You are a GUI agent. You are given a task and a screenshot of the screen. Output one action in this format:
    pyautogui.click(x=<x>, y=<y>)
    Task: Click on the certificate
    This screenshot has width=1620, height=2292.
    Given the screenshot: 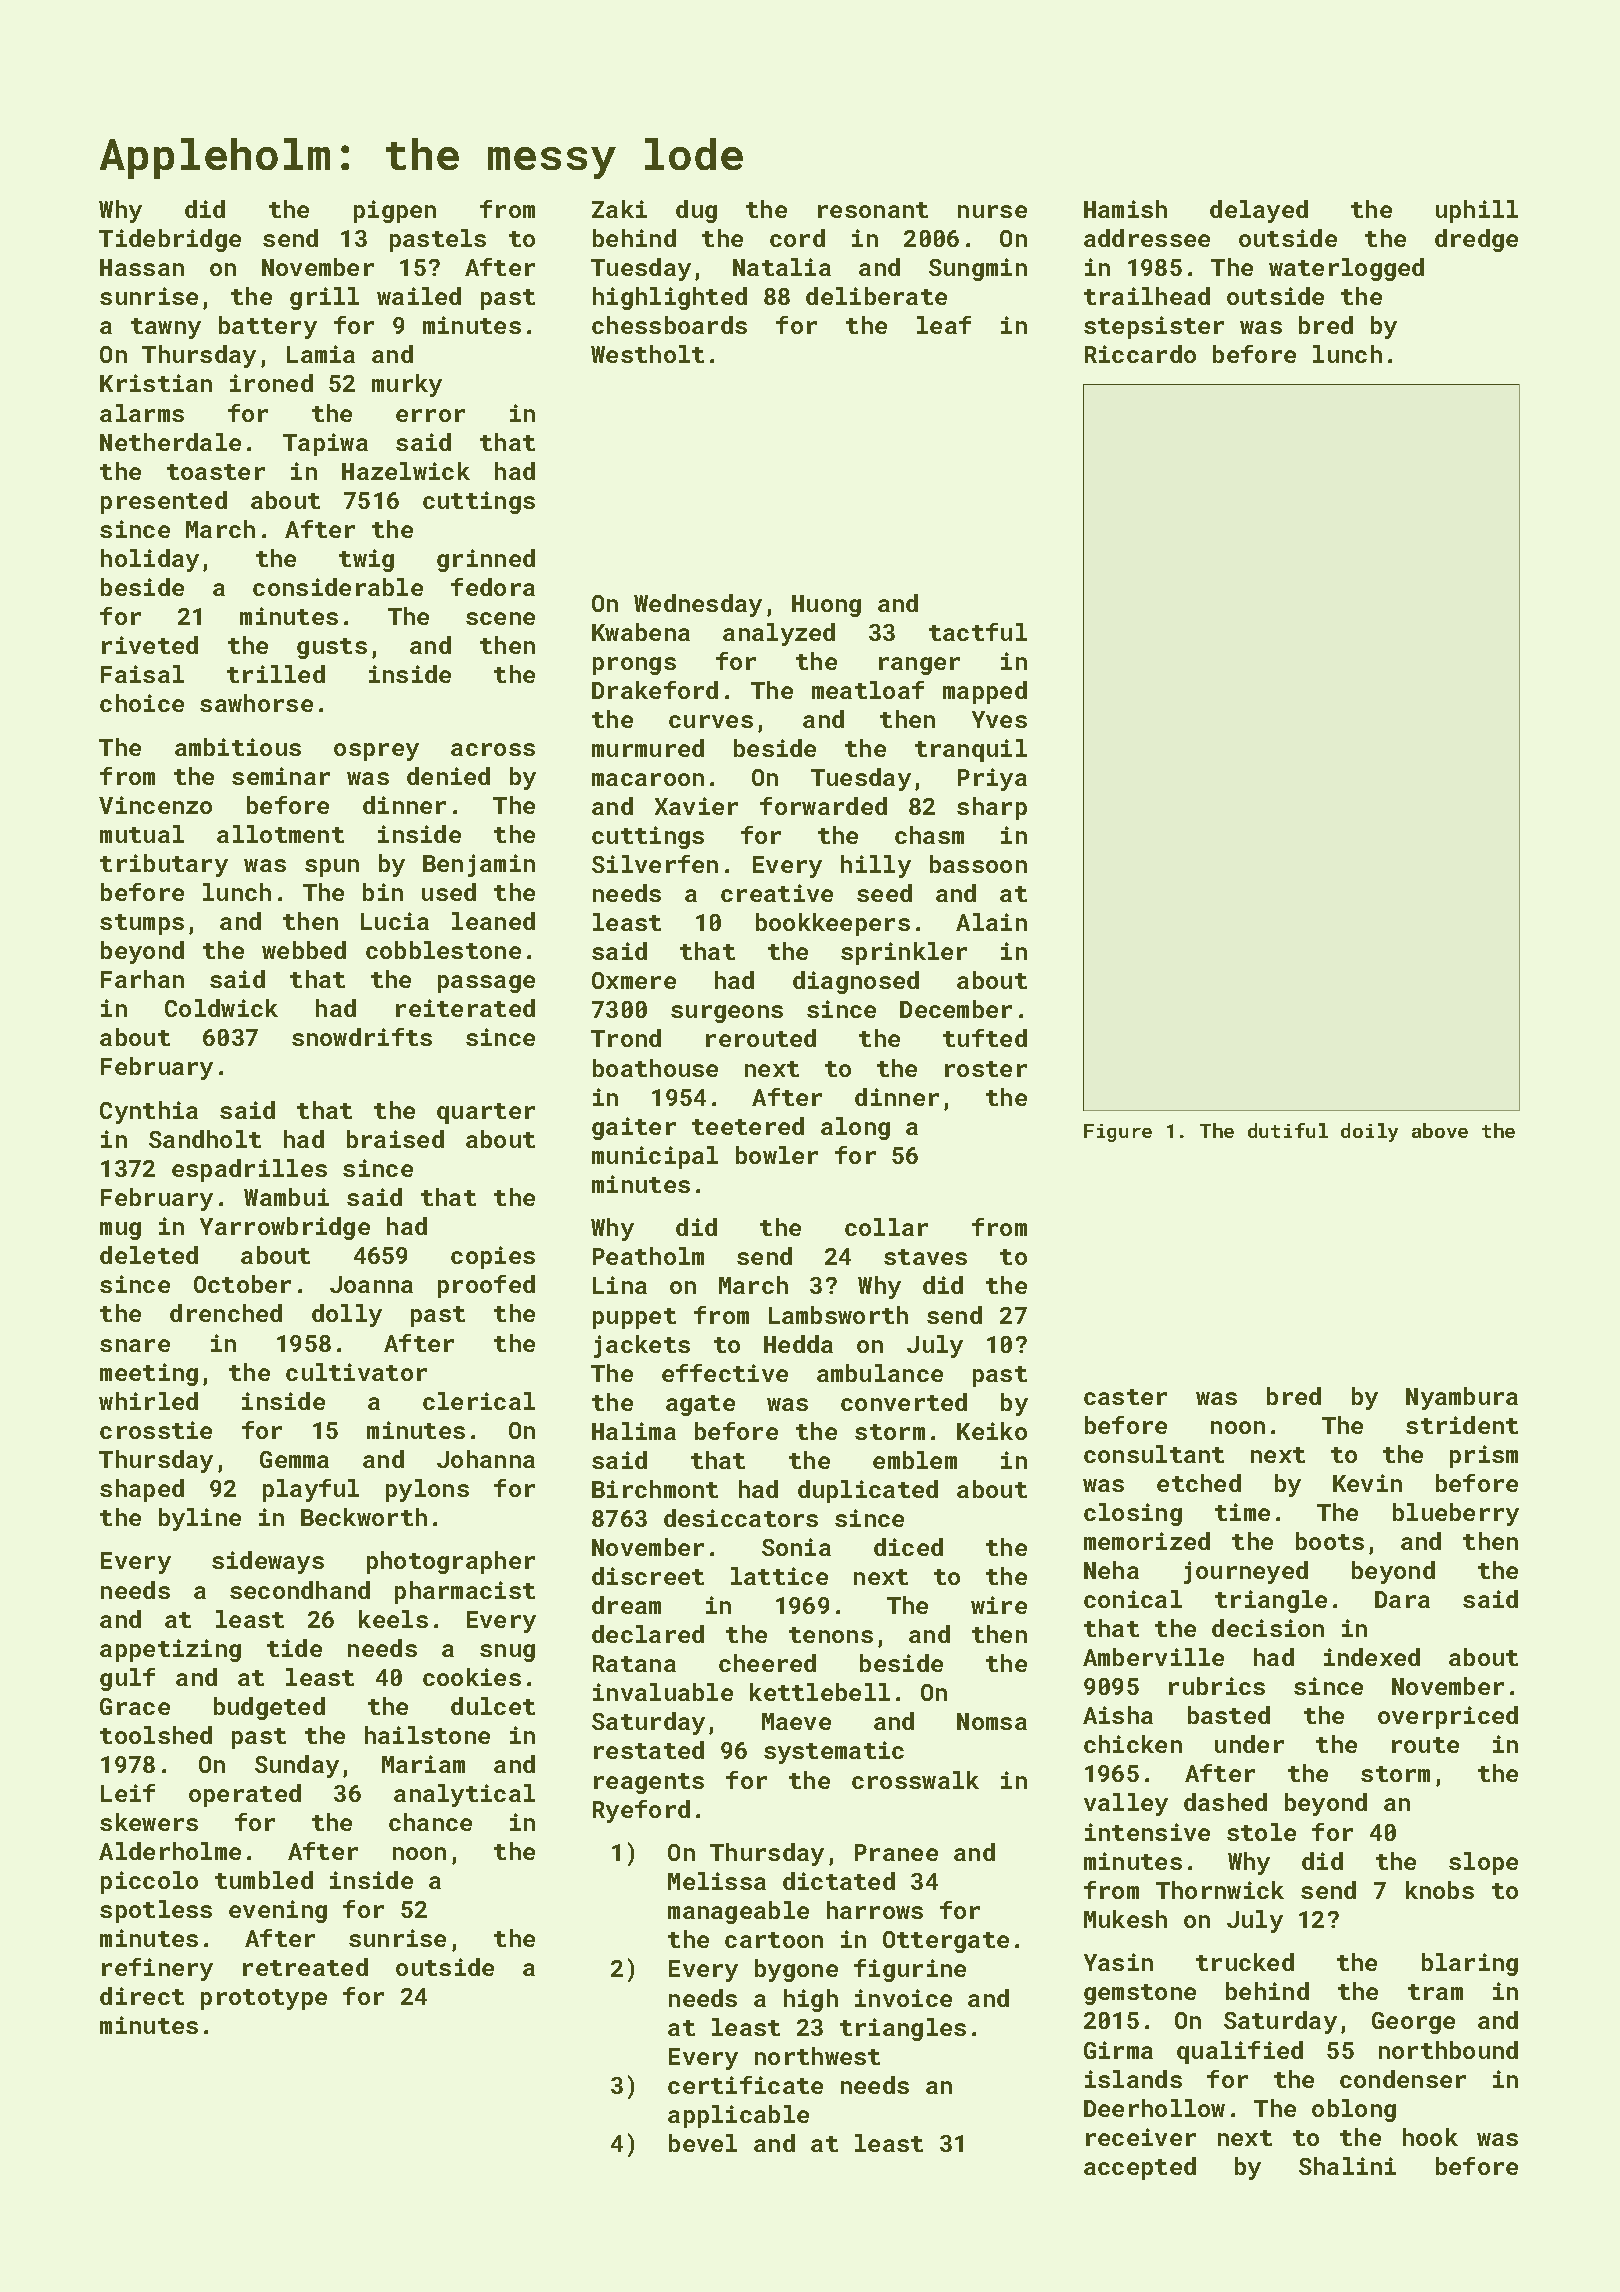 What is the action you would take?
    pyautogui.click(x=745, y=2085)
